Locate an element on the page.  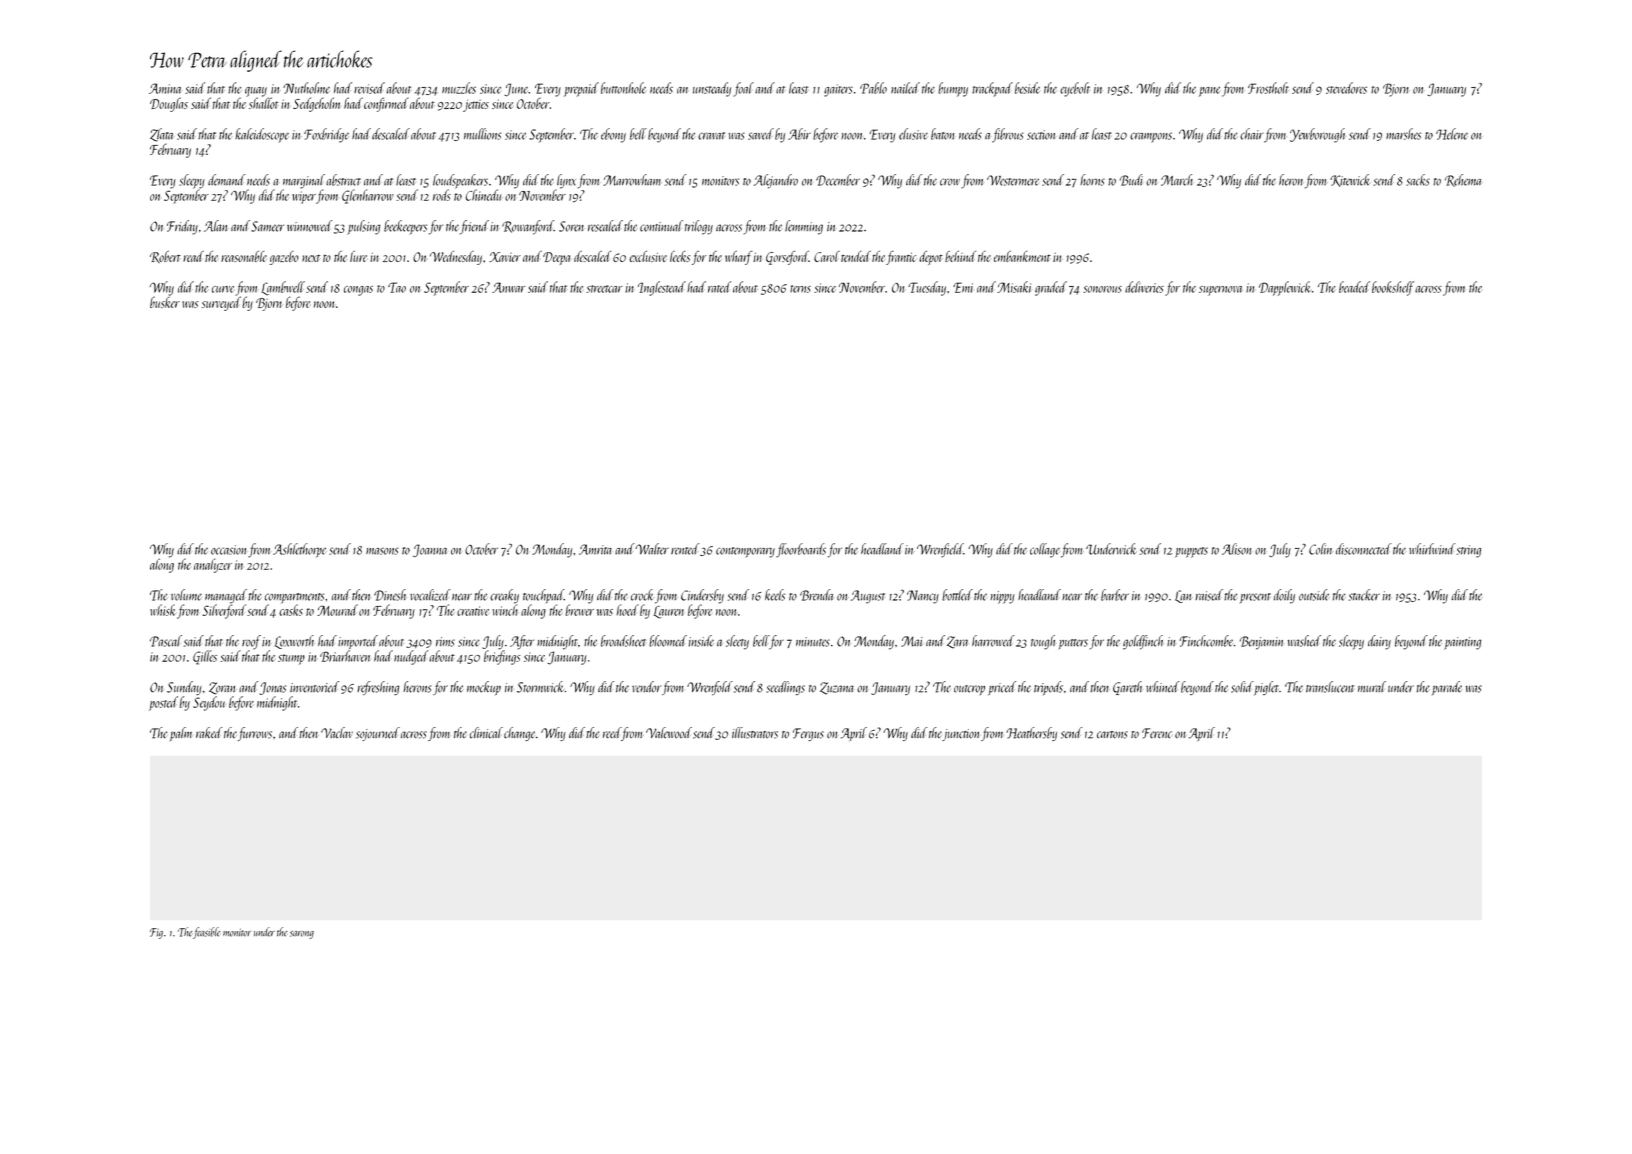
reed is located at coordinates (612, 732).
